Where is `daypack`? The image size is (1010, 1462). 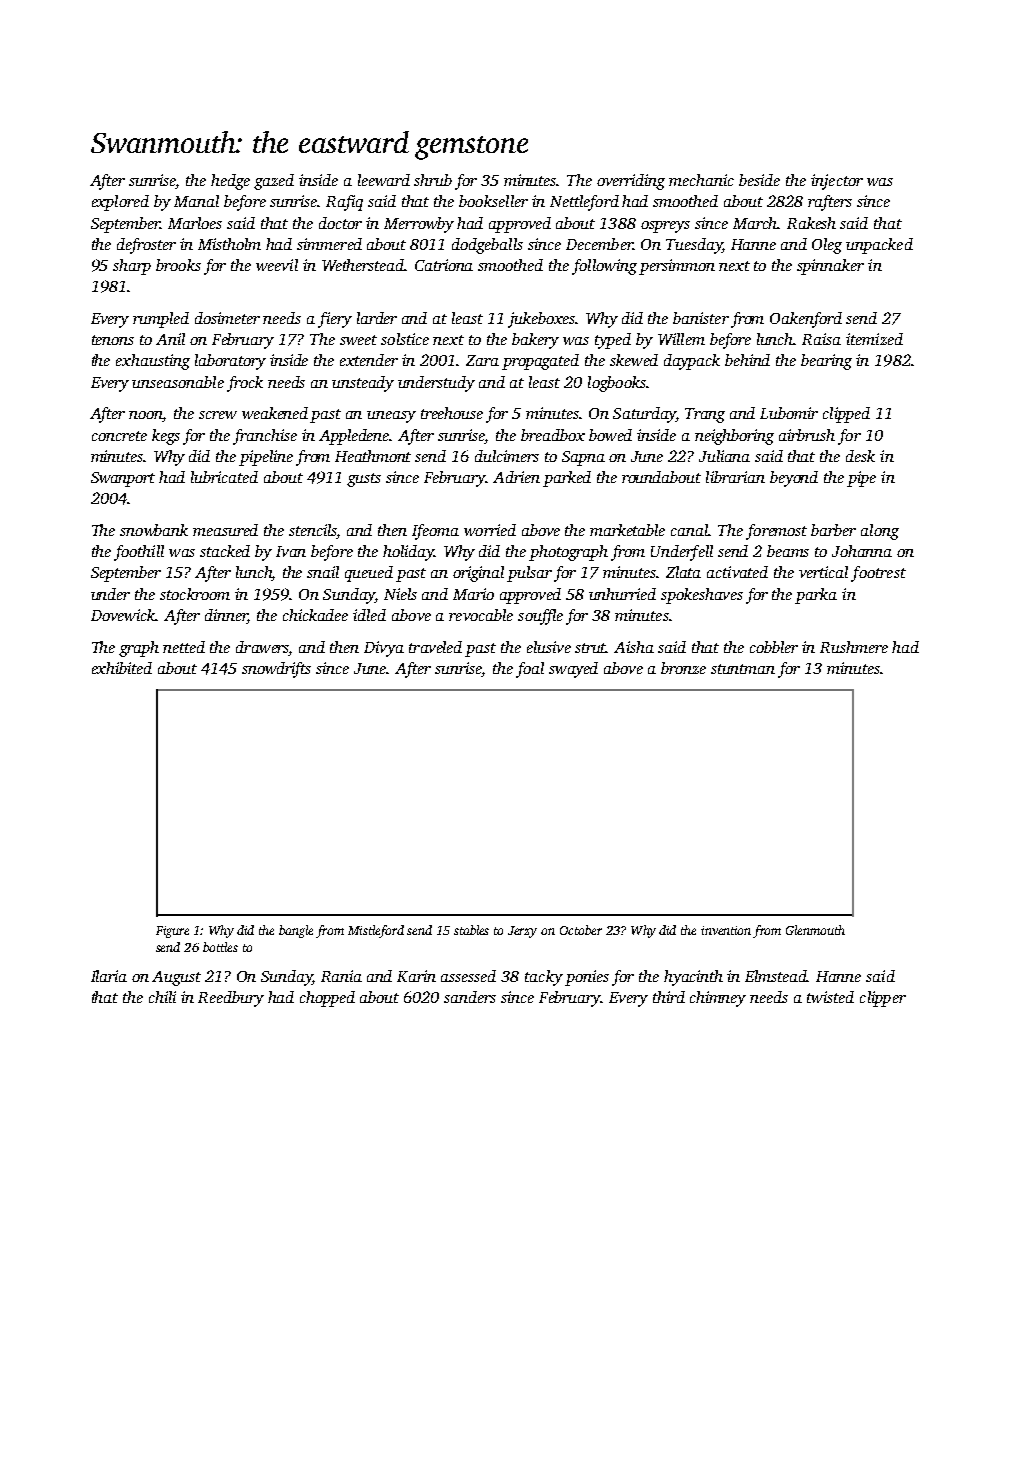 daypack is located at coordinates (692, 362).
